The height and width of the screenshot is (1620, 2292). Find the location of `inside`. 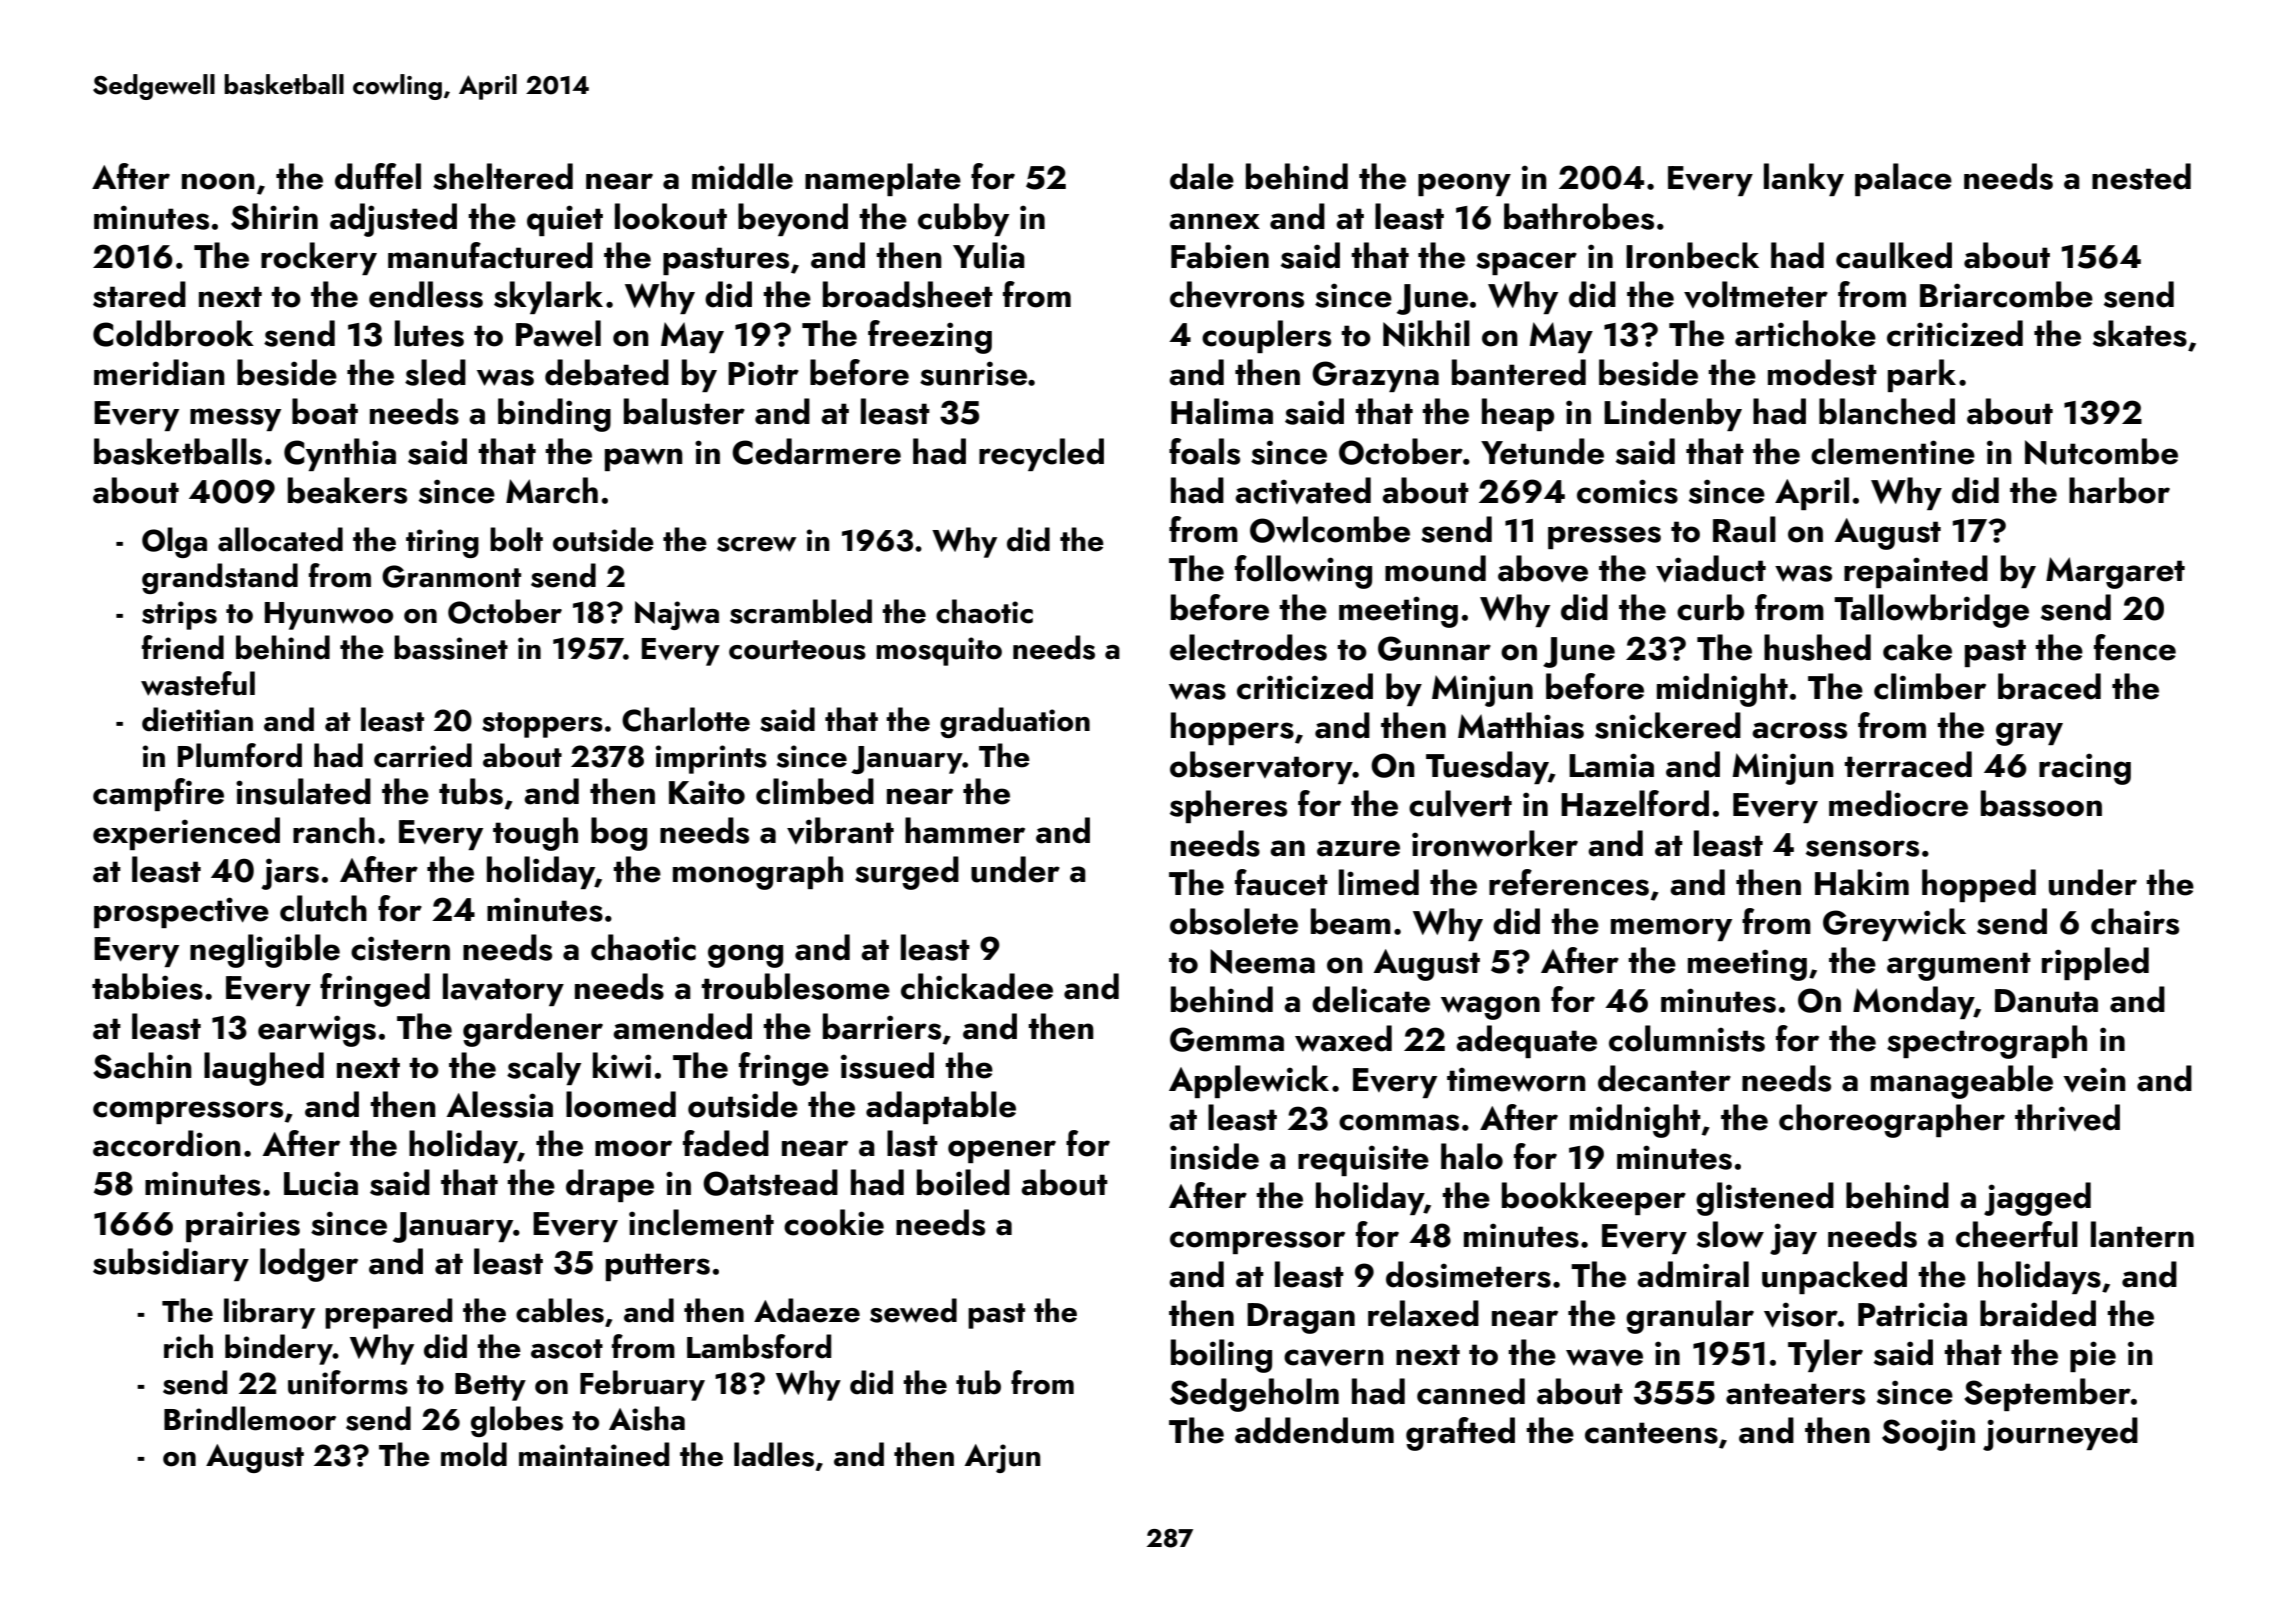

inside is located at coordinates (1214, 1156).
